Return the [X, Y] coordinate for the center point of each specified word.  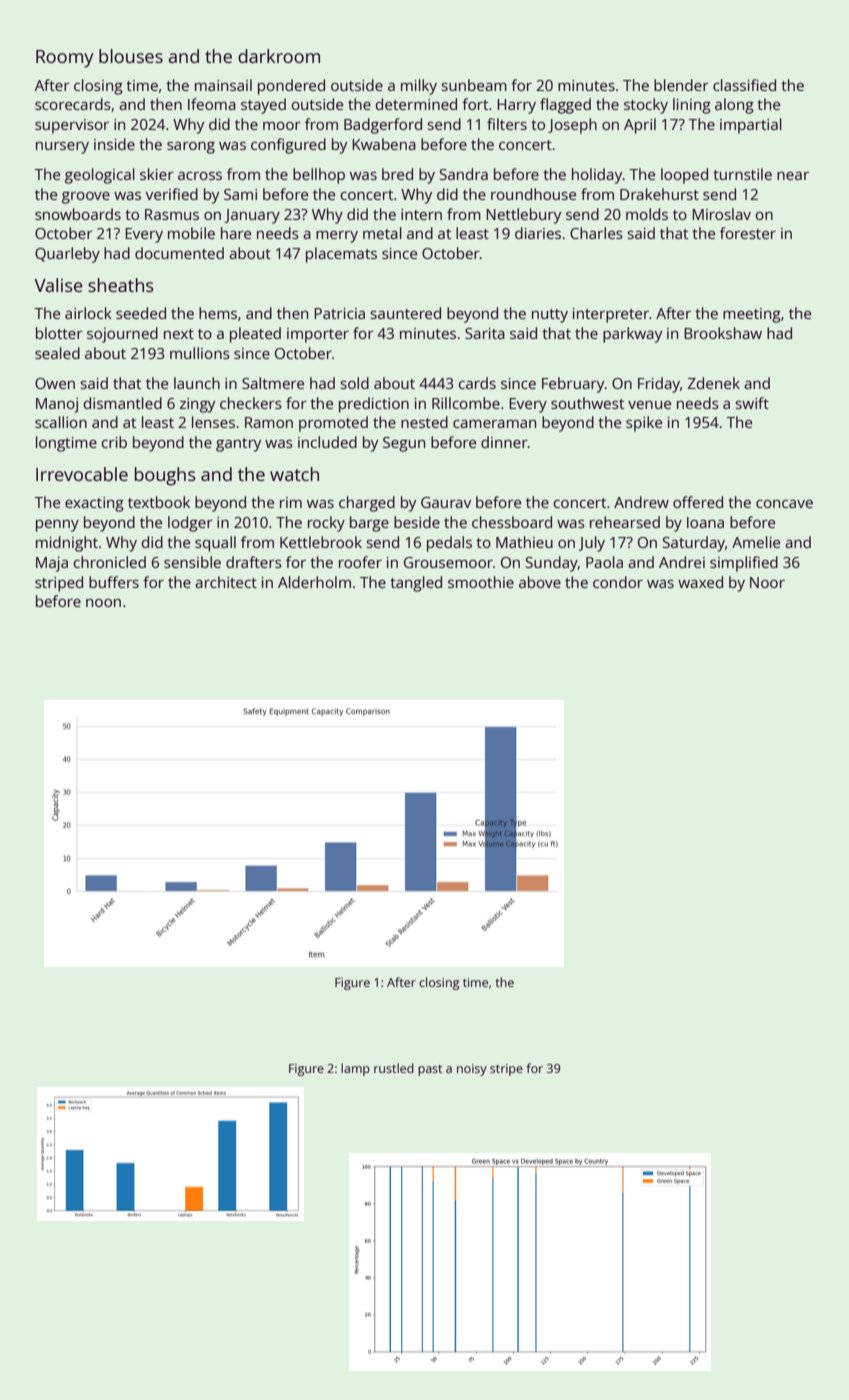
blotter [59, 333]
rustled [394, 1068]
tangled [416, 584]
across [200, 176]
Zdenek [714, 383]
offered [698, 502]
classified [744, 85]
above [540, 582]
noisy [472, 1070]
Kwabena [384, 144]
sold [354, 383]
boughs [165, 476]
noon [103, 603]
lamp [355, 1069]
